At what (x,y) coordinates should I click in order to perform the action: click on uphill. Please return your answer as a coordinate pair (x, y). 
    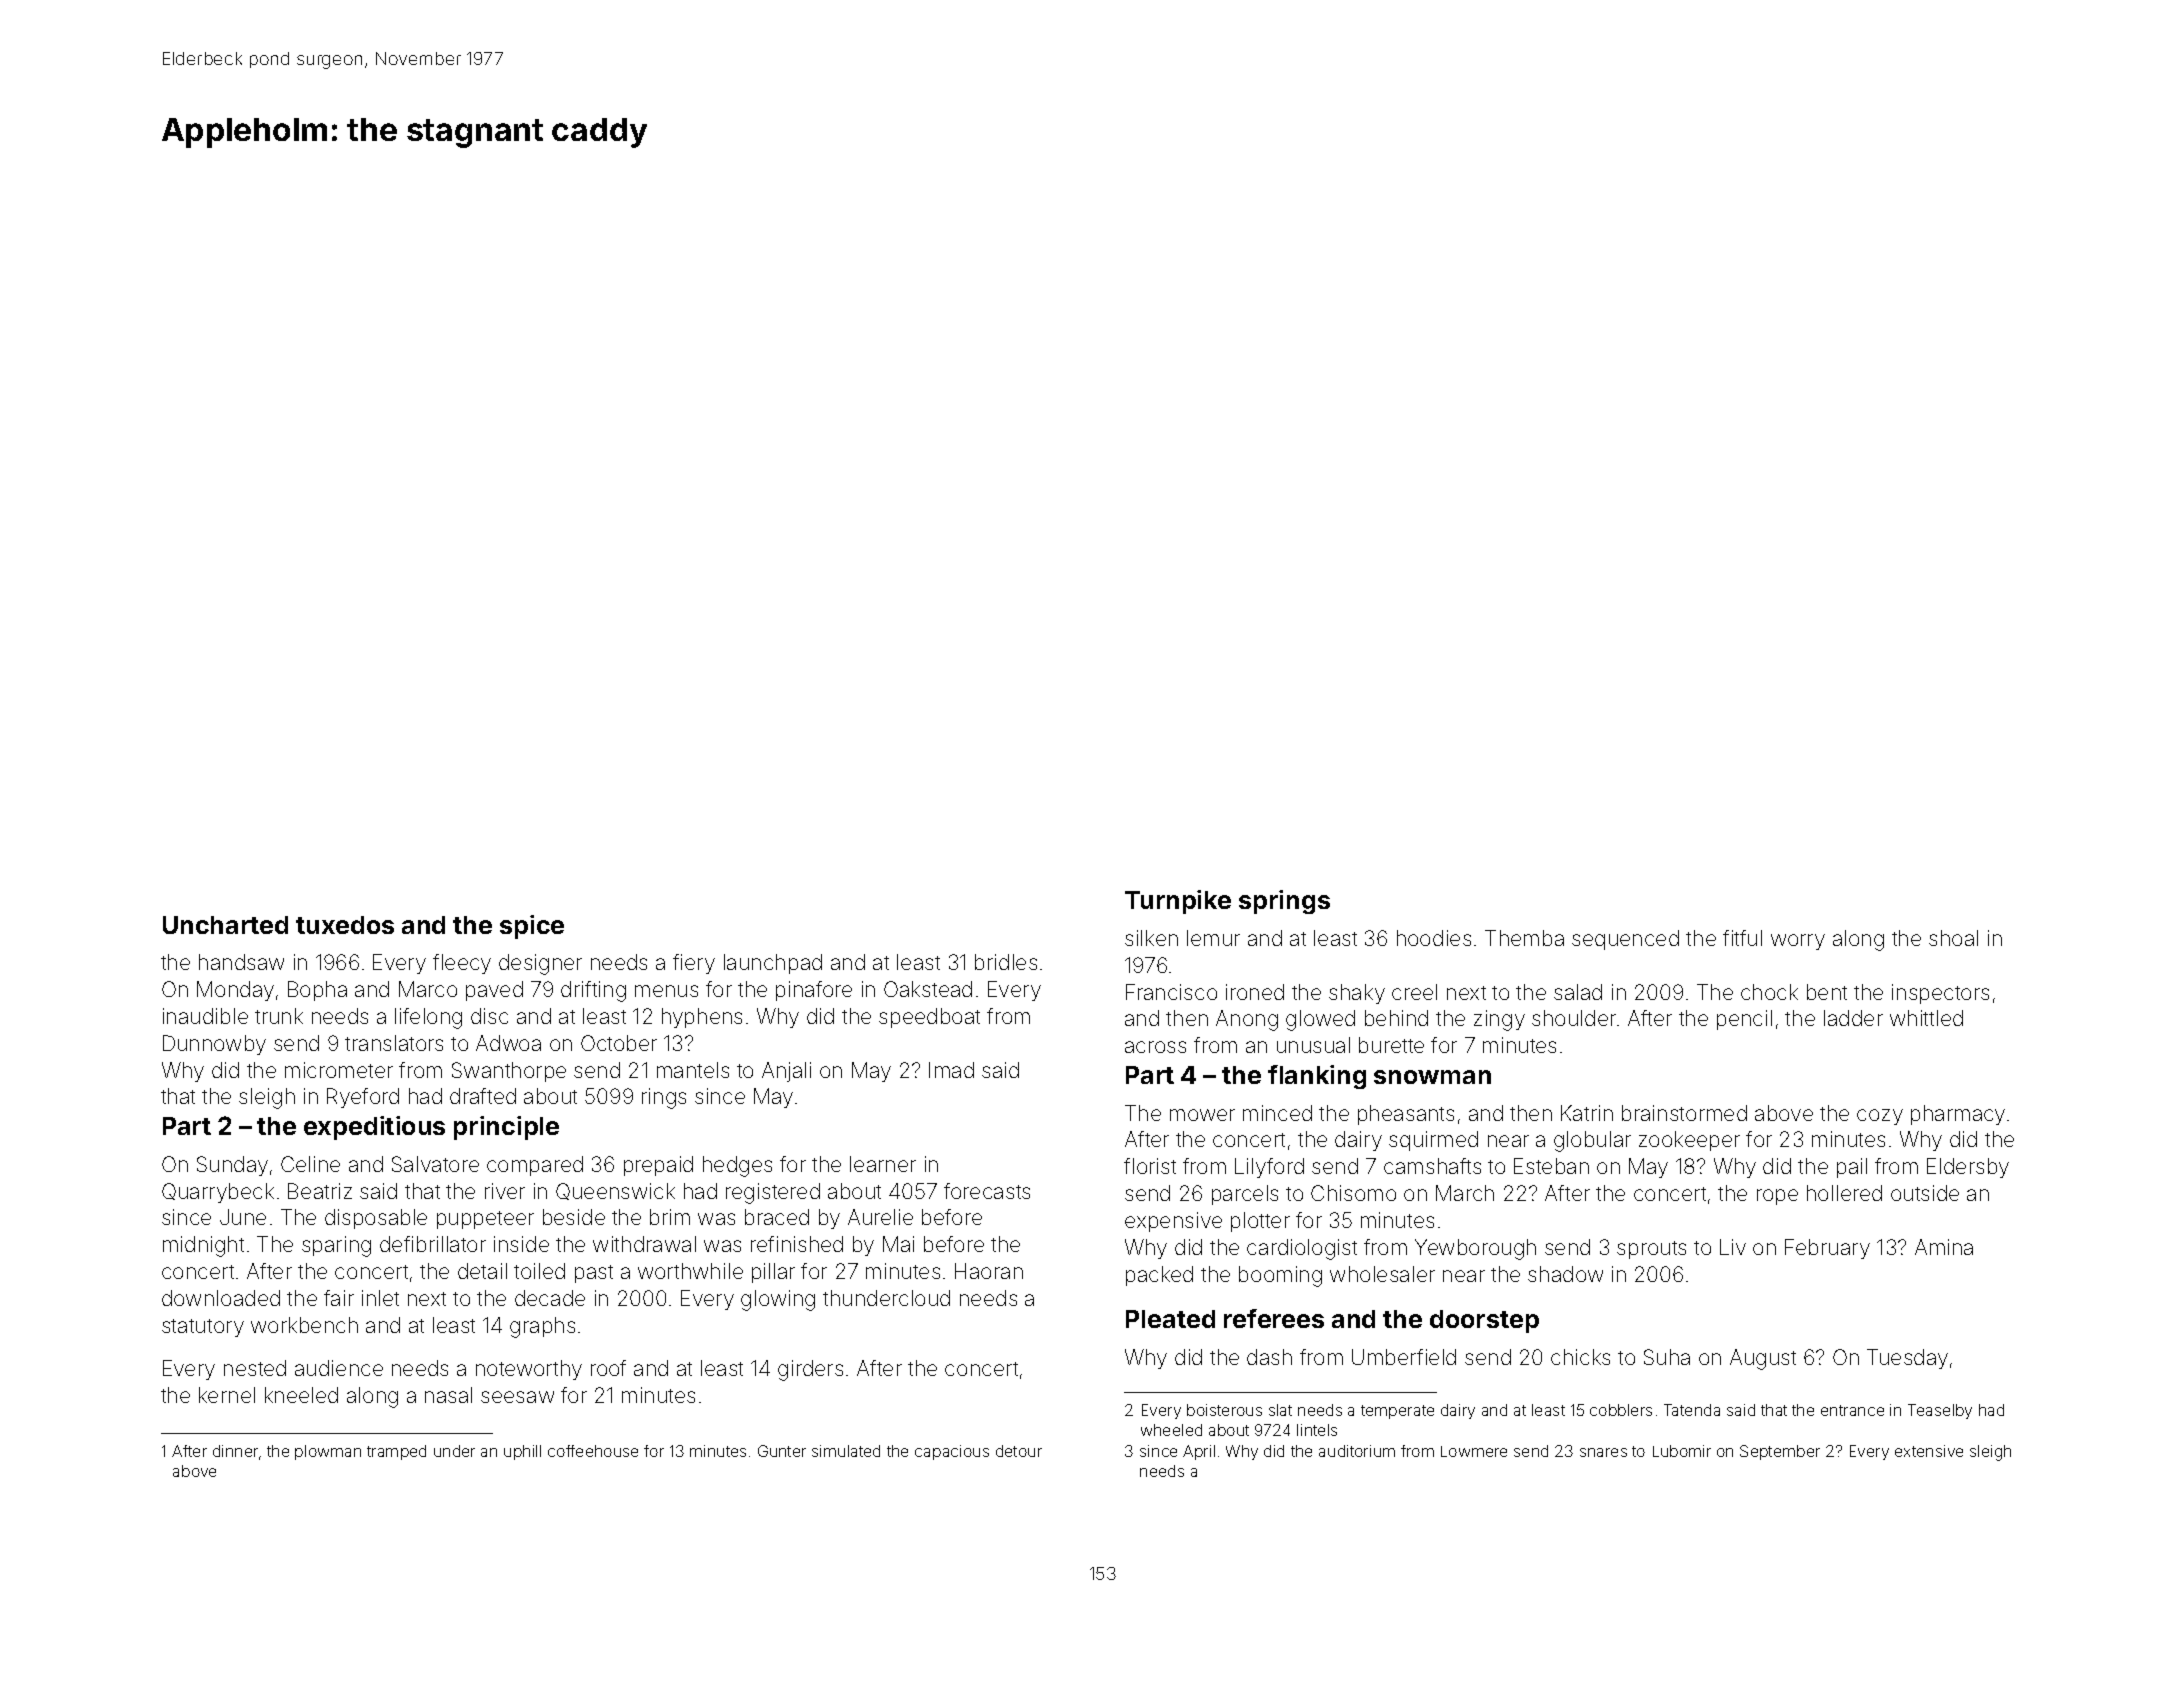
    Looking at the image, I should click on (522, 1452).
